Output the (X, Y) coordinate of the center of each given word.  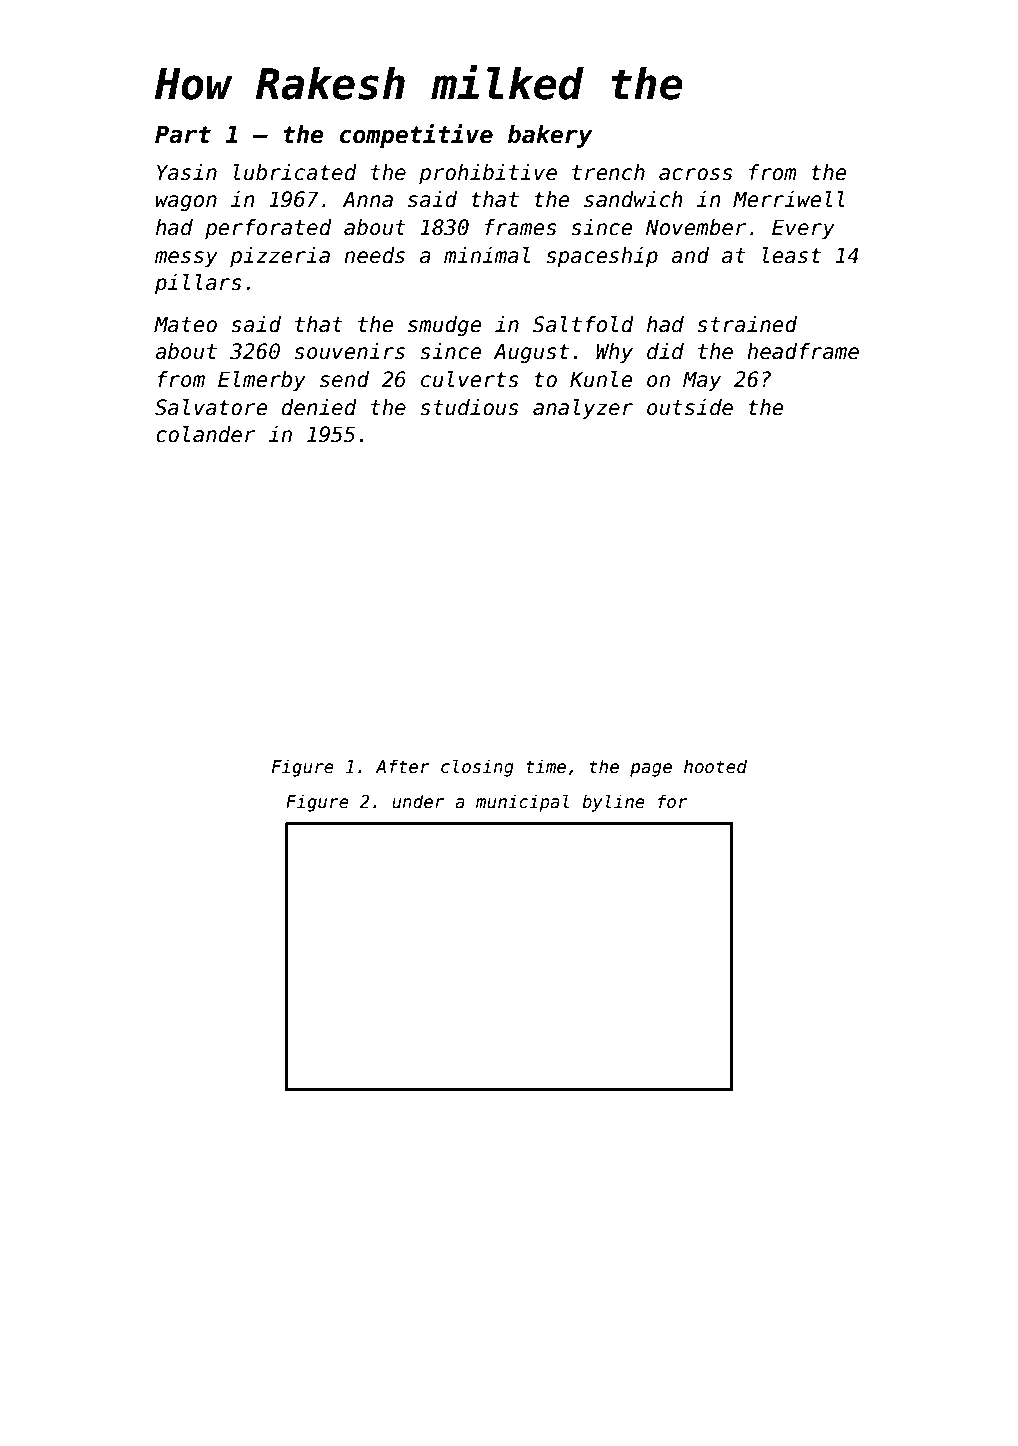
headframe (803, 351)
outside (690, 407)
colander (206, 434)
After (403, 766)
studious (469, 407)
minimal (487, 255)
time (546, 766)
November (696, 227)
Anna (367, 199)
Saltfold (583, 324)
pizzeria (280, 257)
